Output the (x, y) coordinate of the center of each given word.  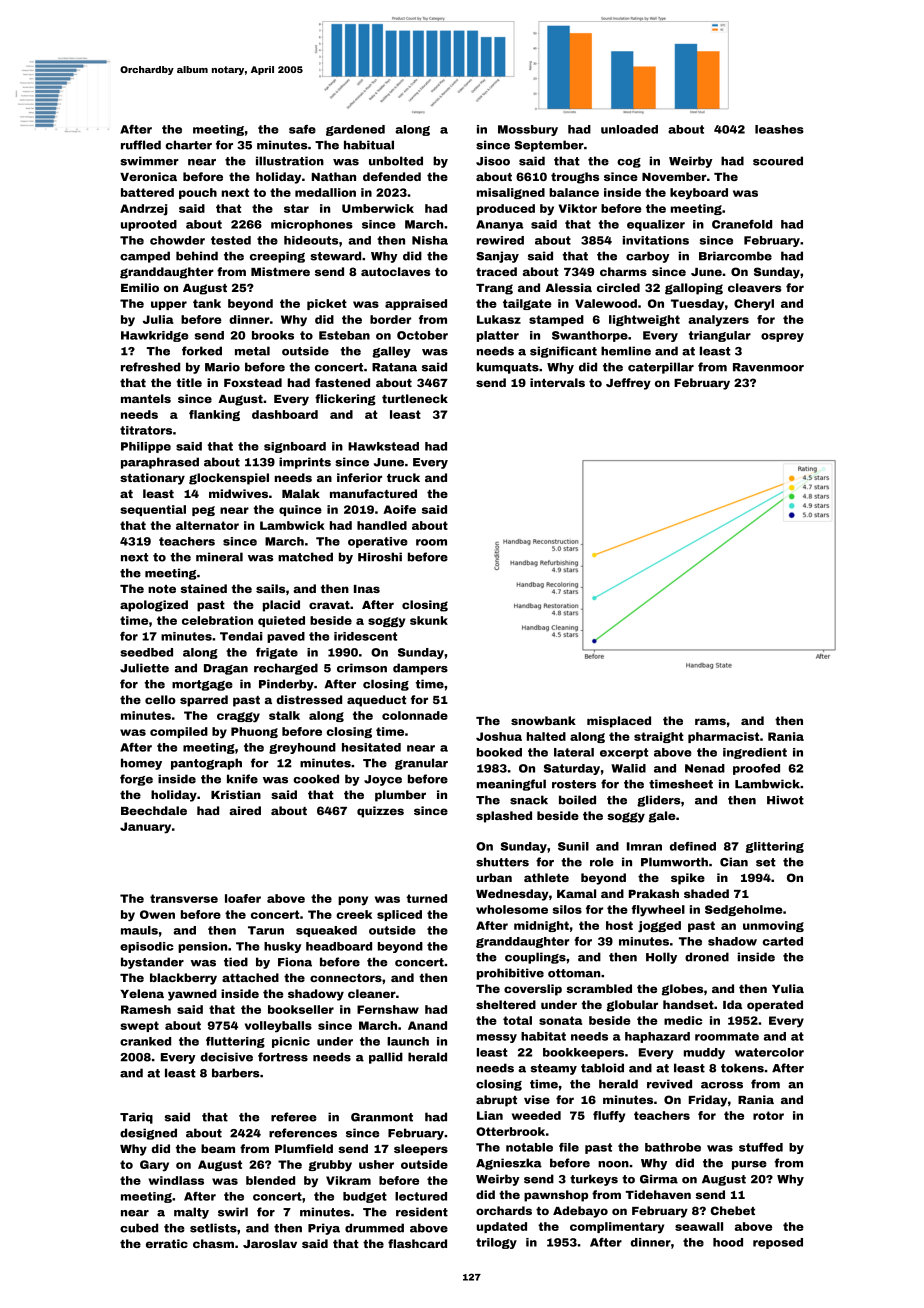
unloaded (629, 129)
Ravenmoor (768, 367)
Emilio (140, 287)
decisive (227, 1057)
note (162, 589)
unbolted (396, 161)
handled (382, 525)
